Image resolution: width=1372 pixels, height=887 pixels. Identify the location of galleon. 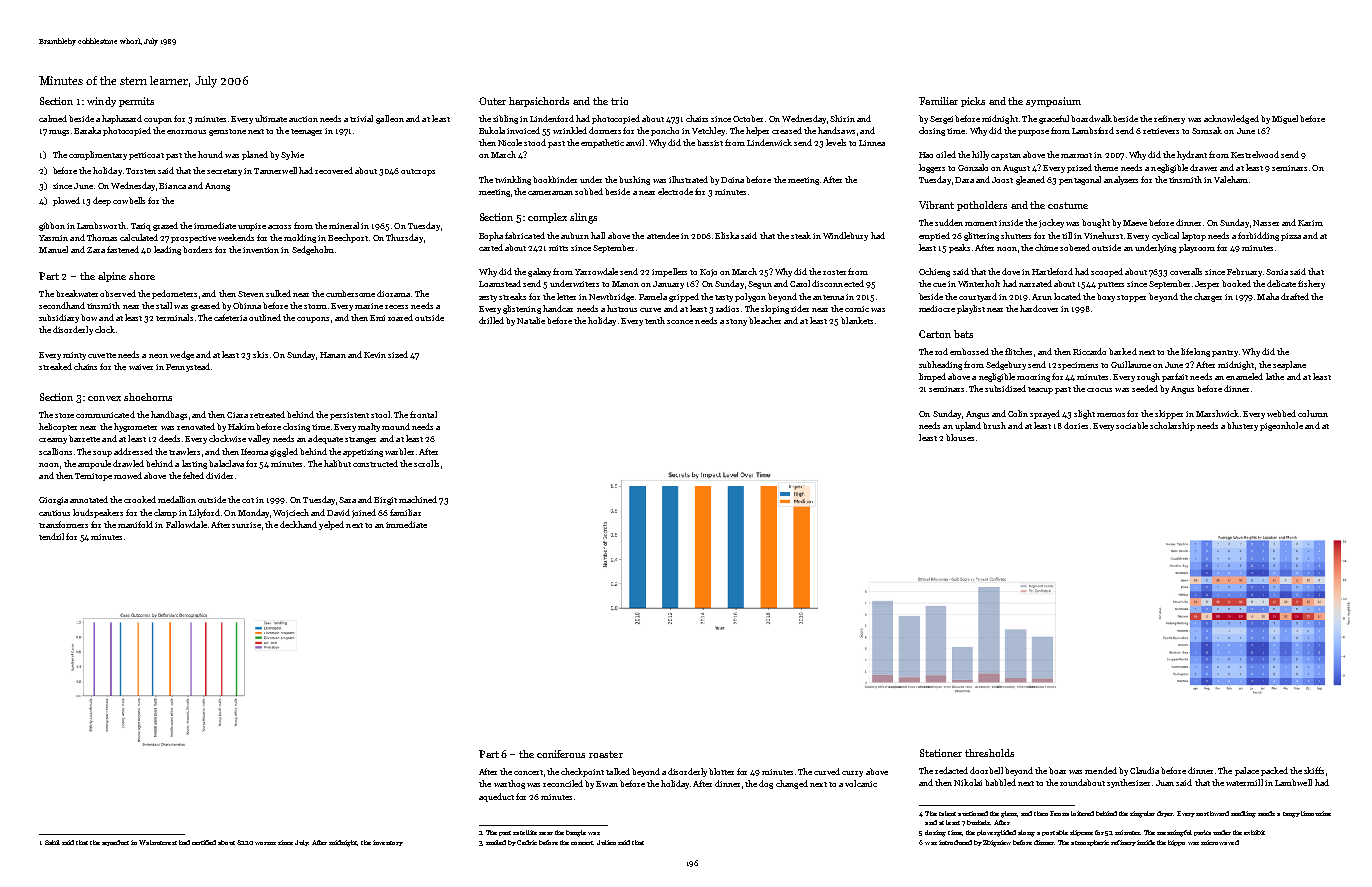
(390, 119).
